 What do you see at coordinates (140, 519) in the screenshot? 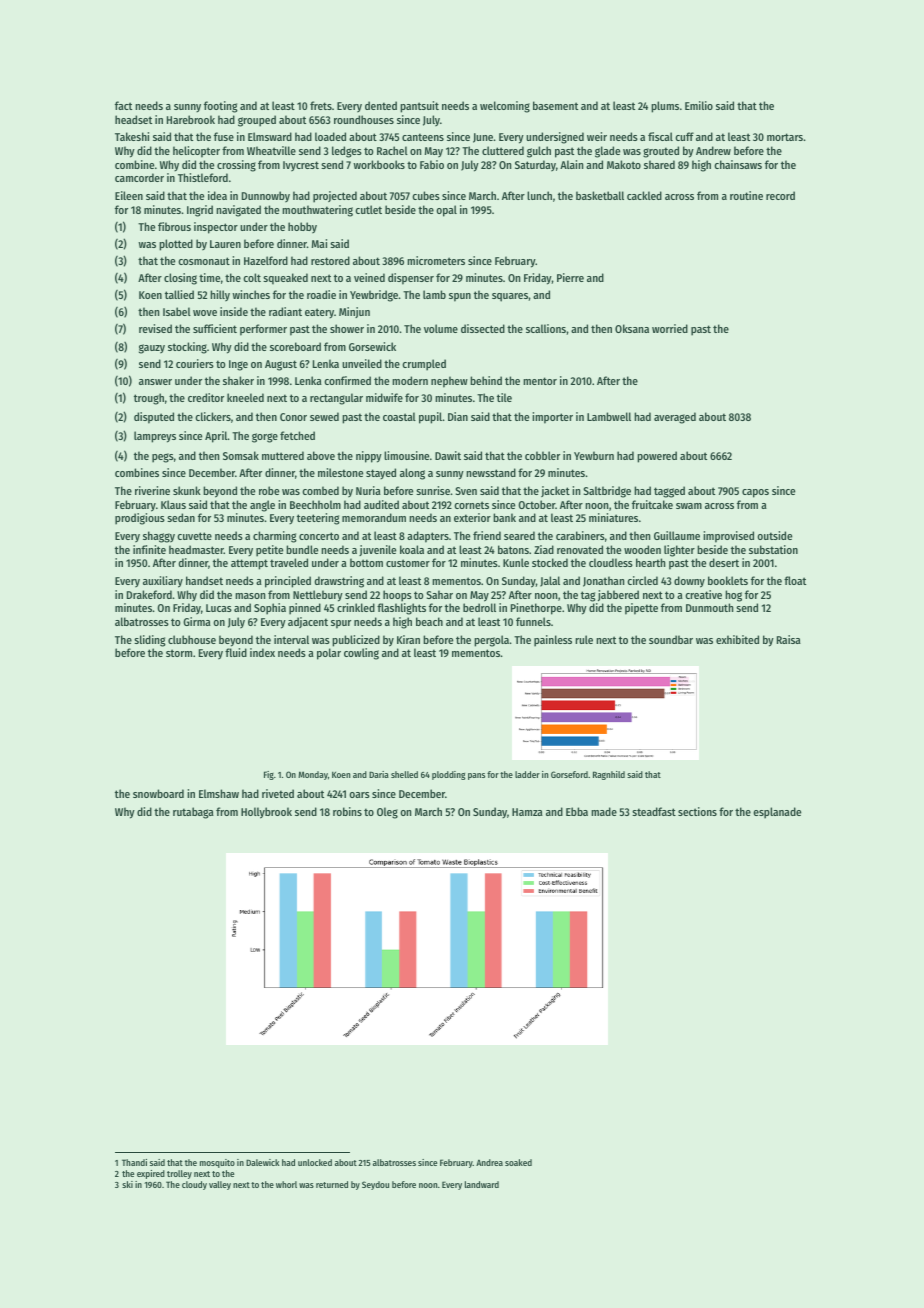
I see `prodigious` at bounding box center [140, 519].
